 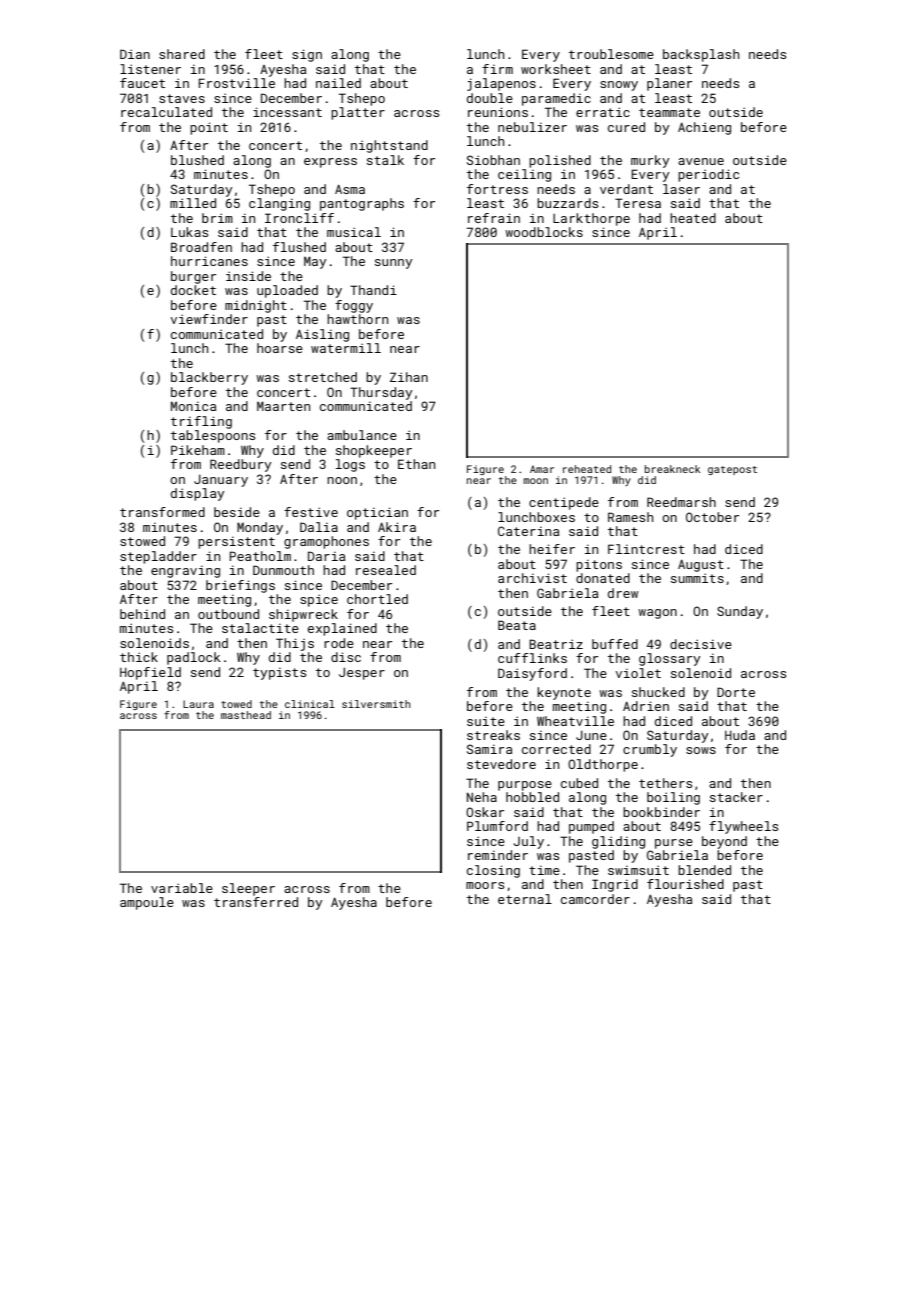 What do you see at coordinates (256, 902) in the screenshot?
I see `transferred` at bounding box center [256, 902].
